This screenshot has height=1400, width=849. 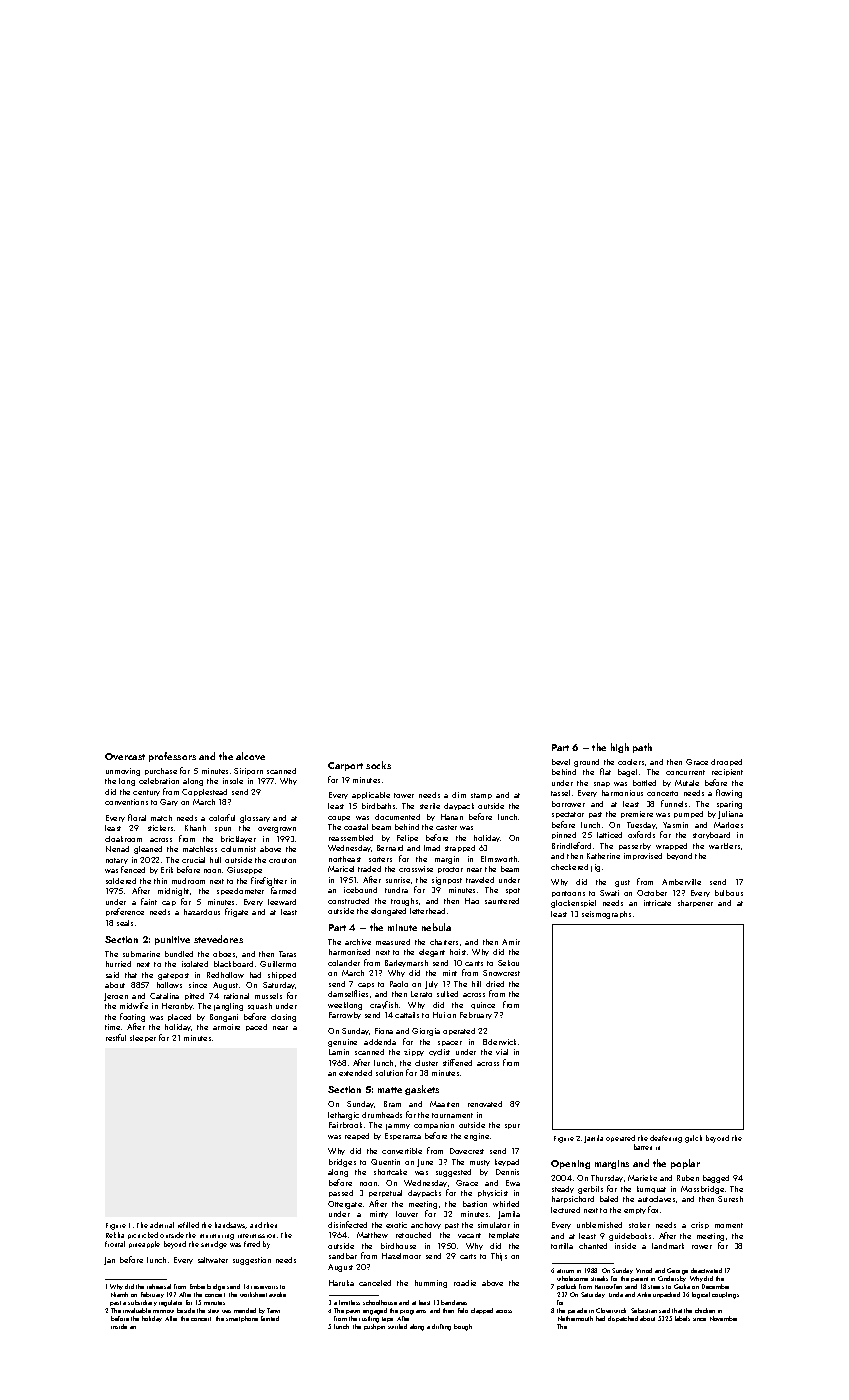 What do you see at coordinates (463, 1327) in the screenshot?
I see `bough` at bounding box center [463, 1327].
